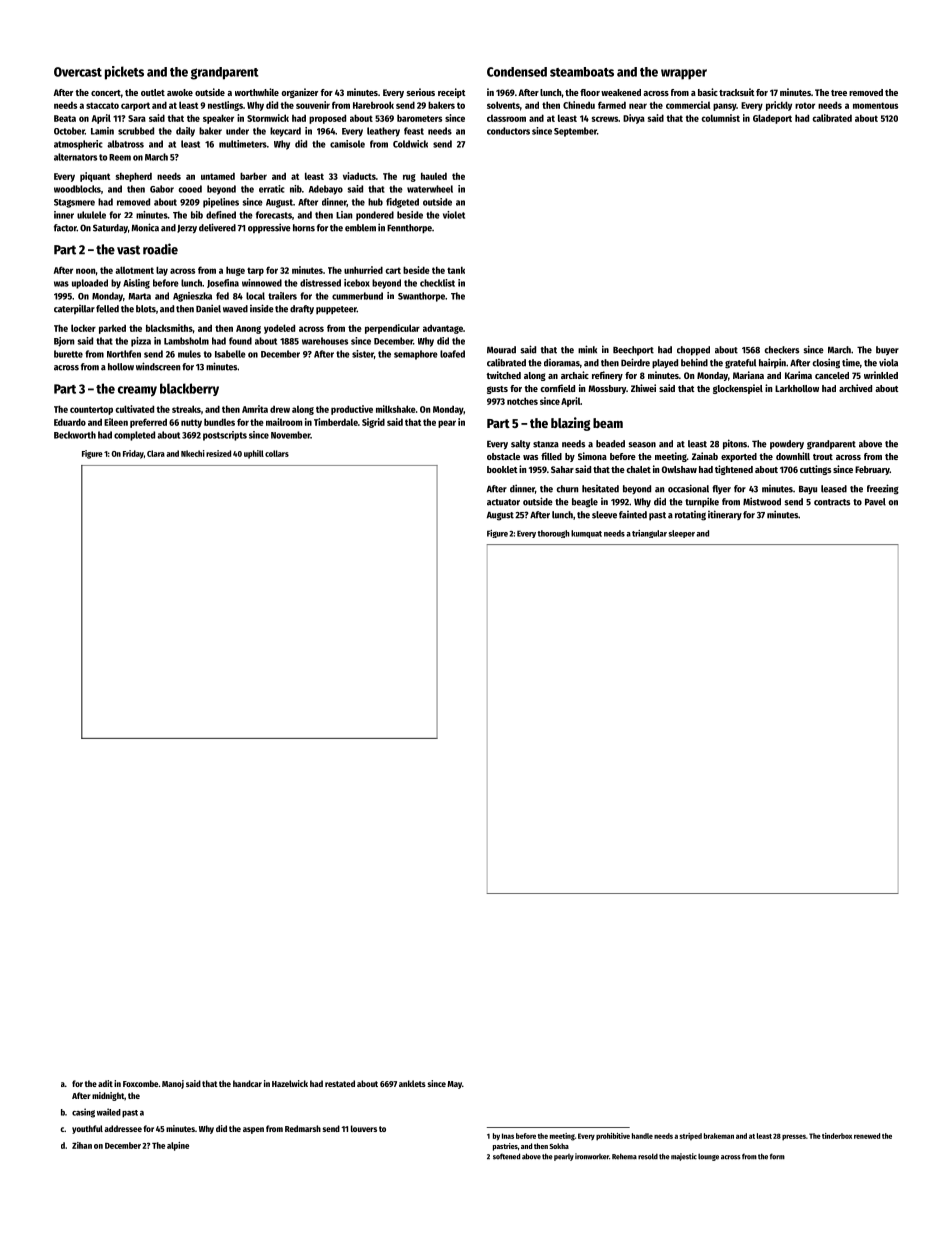 This screenshot has height=1233, width=952. What do you see at coordinates (257, 92) in the screenshot?
I see `worthwhile` at bounding box center [257, 92].
